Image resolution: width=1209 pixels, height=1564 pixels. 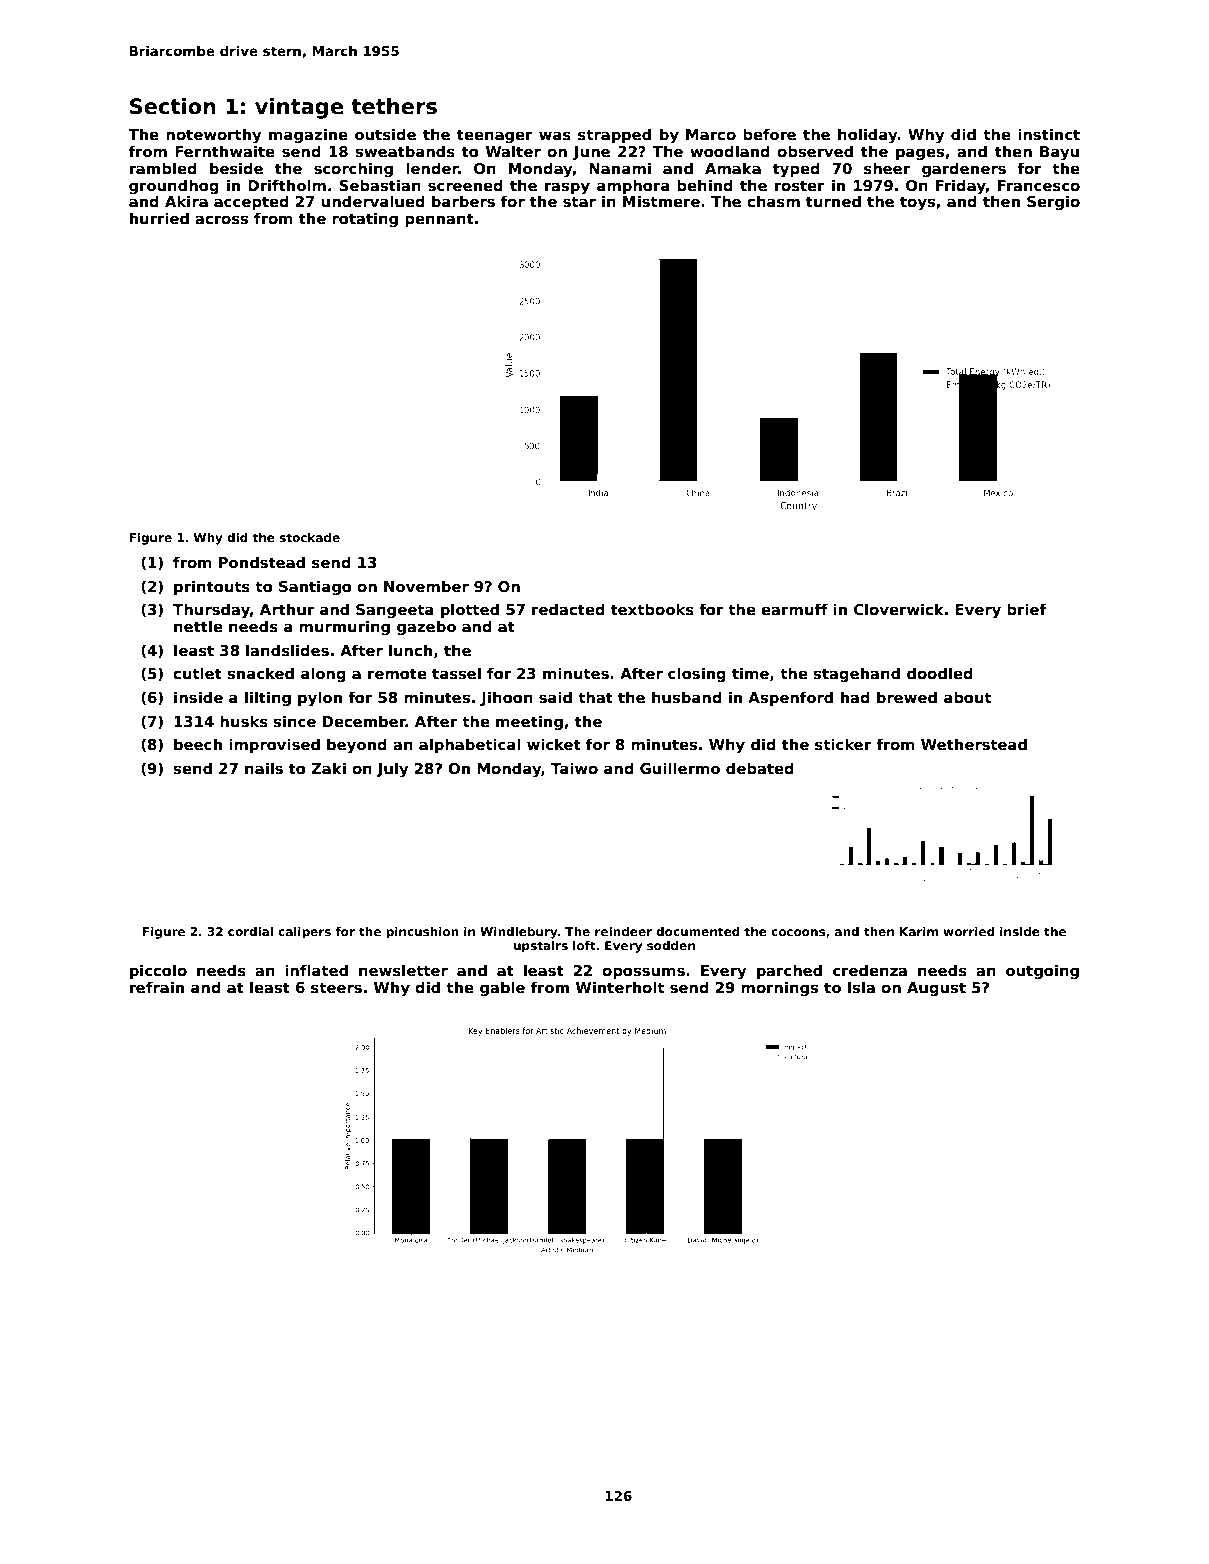 What do you see at coordinates (173, 106) in the document?
I see `Section` at bounding box center [173, 106].
